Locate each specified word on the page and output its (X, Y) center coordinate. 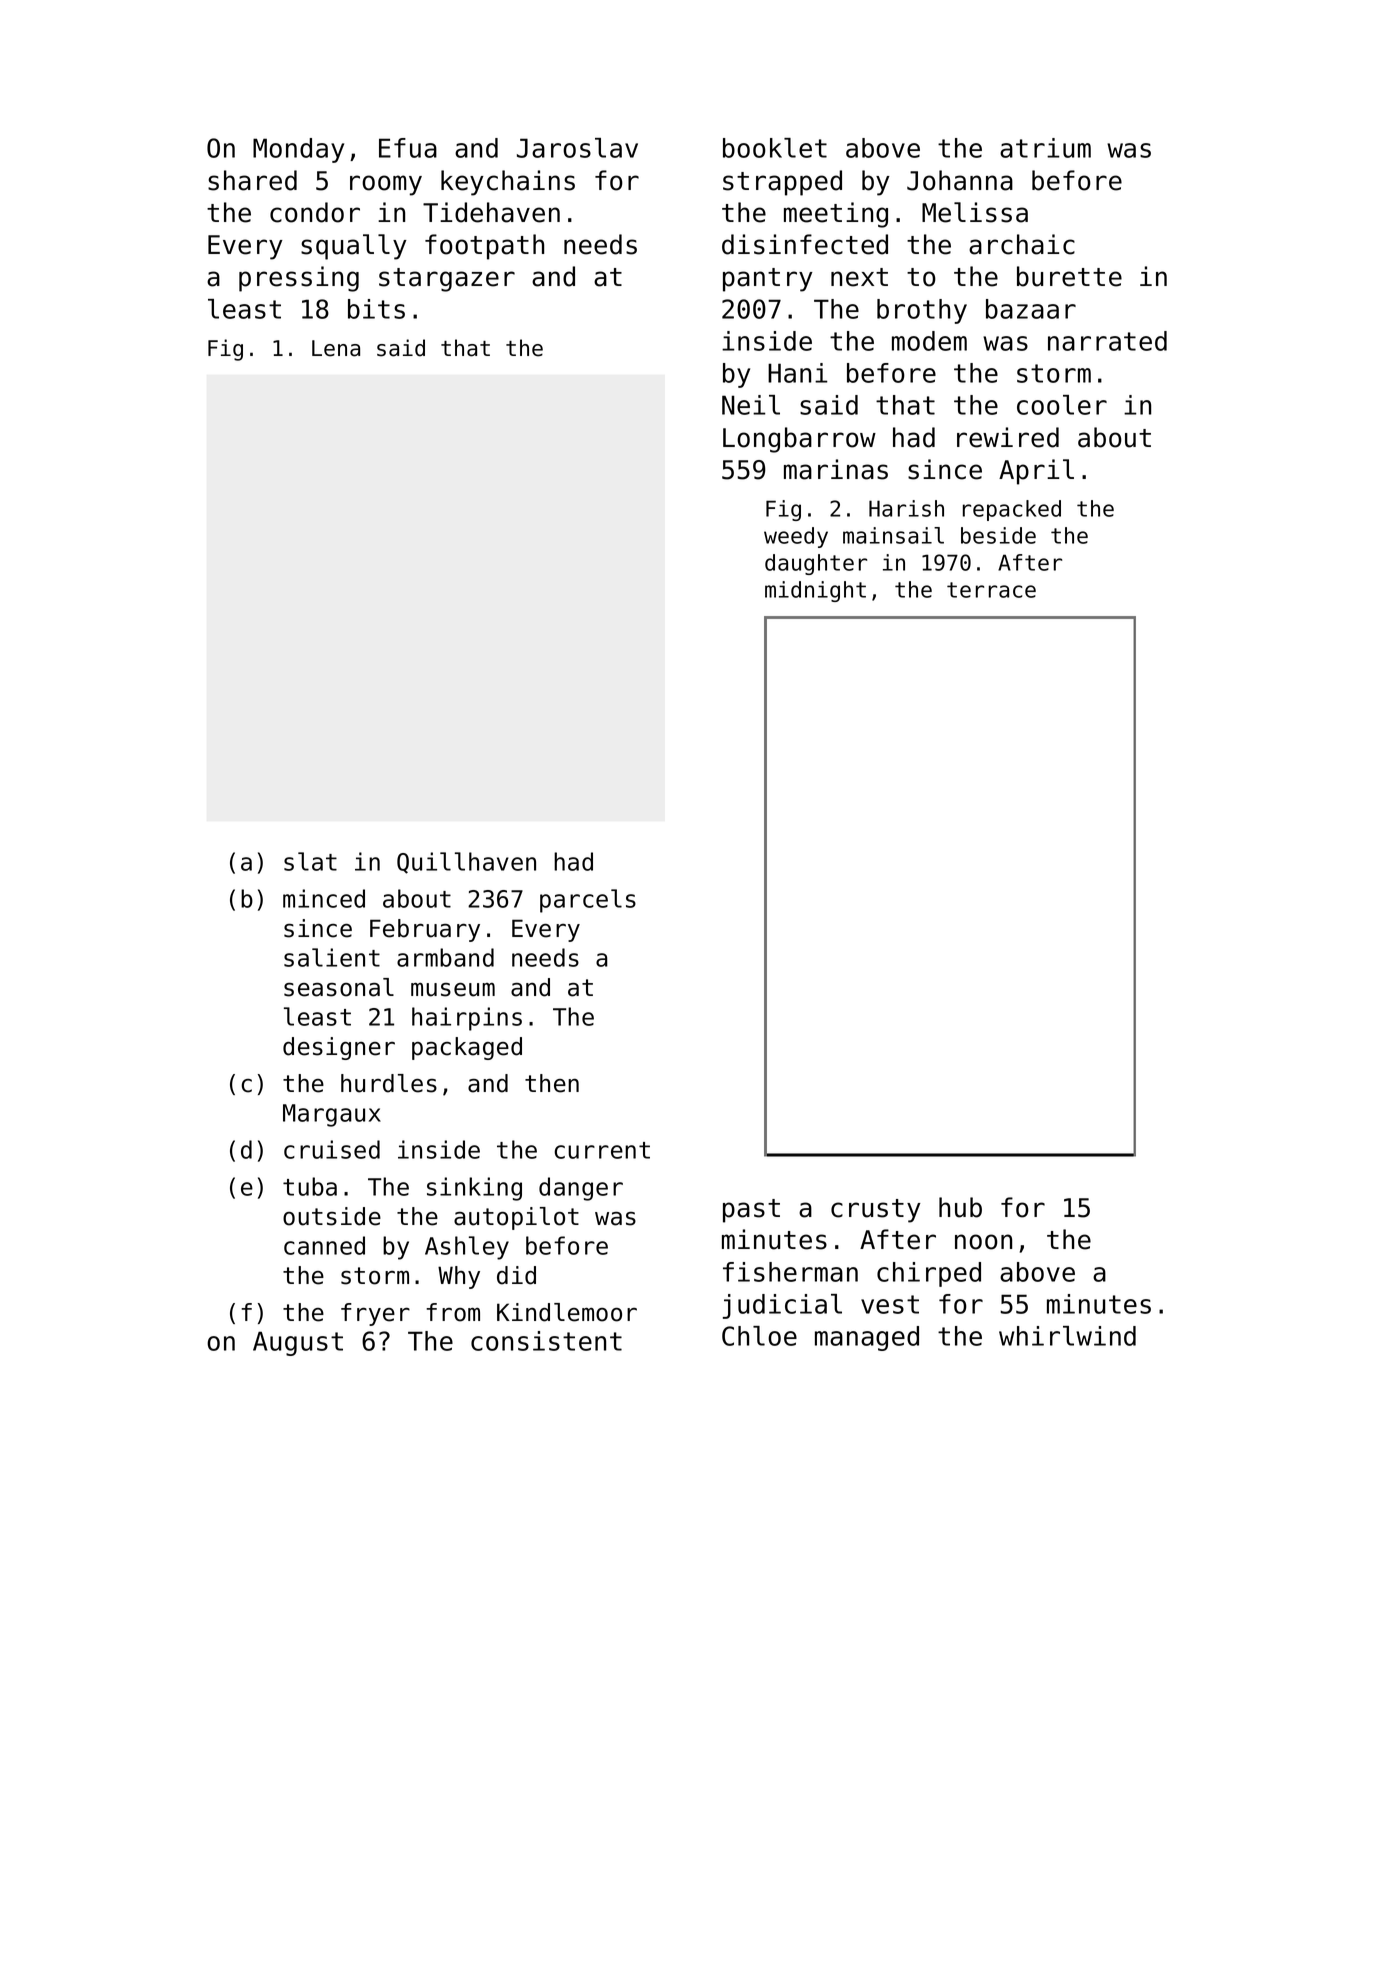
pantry (768, 280)
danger (581, 1189)
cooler (1062, 405)
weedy (796, 537)
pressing (299, 279)
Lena (336, 348)
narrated (1107, 341)
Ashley (467, 1248)
